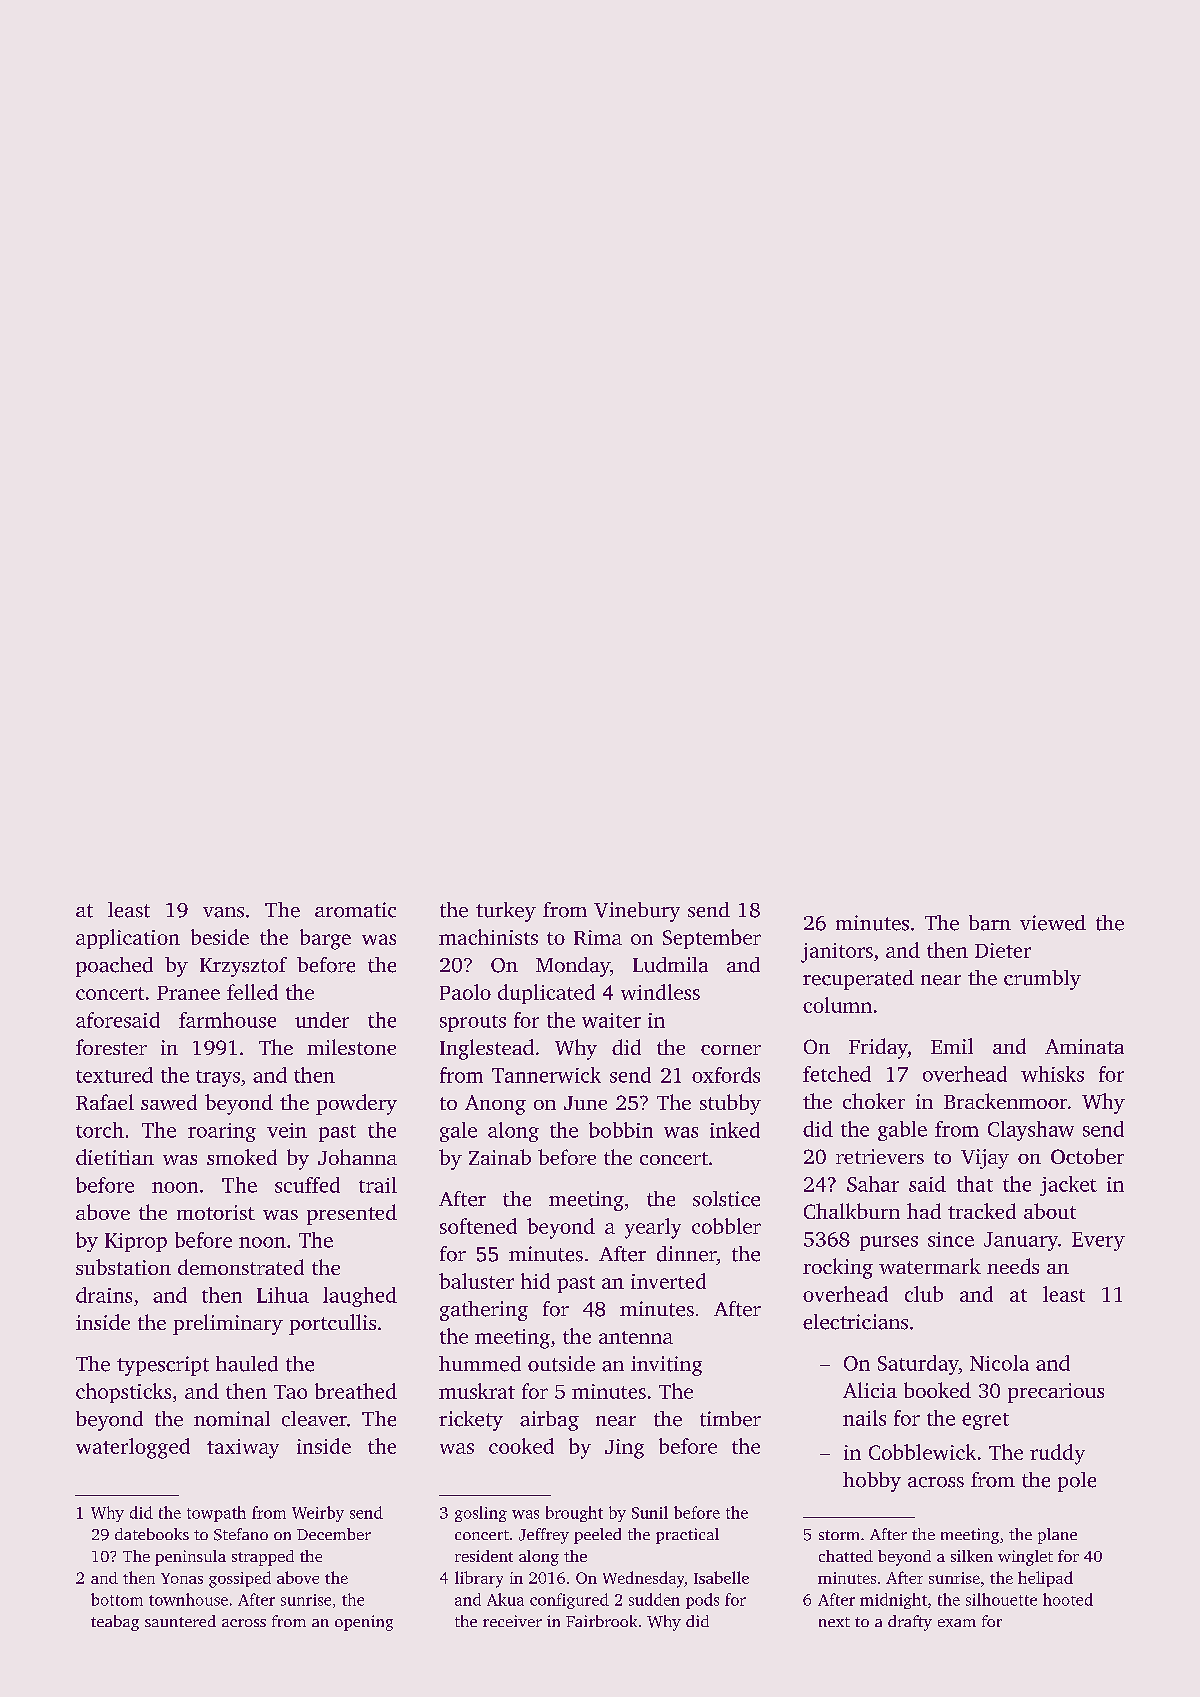 The image size is (1200, 1697). What do you see at coordinates (115, 1623) in the screenshot?
I see `teabag` at bounding box center [115, 1623].
